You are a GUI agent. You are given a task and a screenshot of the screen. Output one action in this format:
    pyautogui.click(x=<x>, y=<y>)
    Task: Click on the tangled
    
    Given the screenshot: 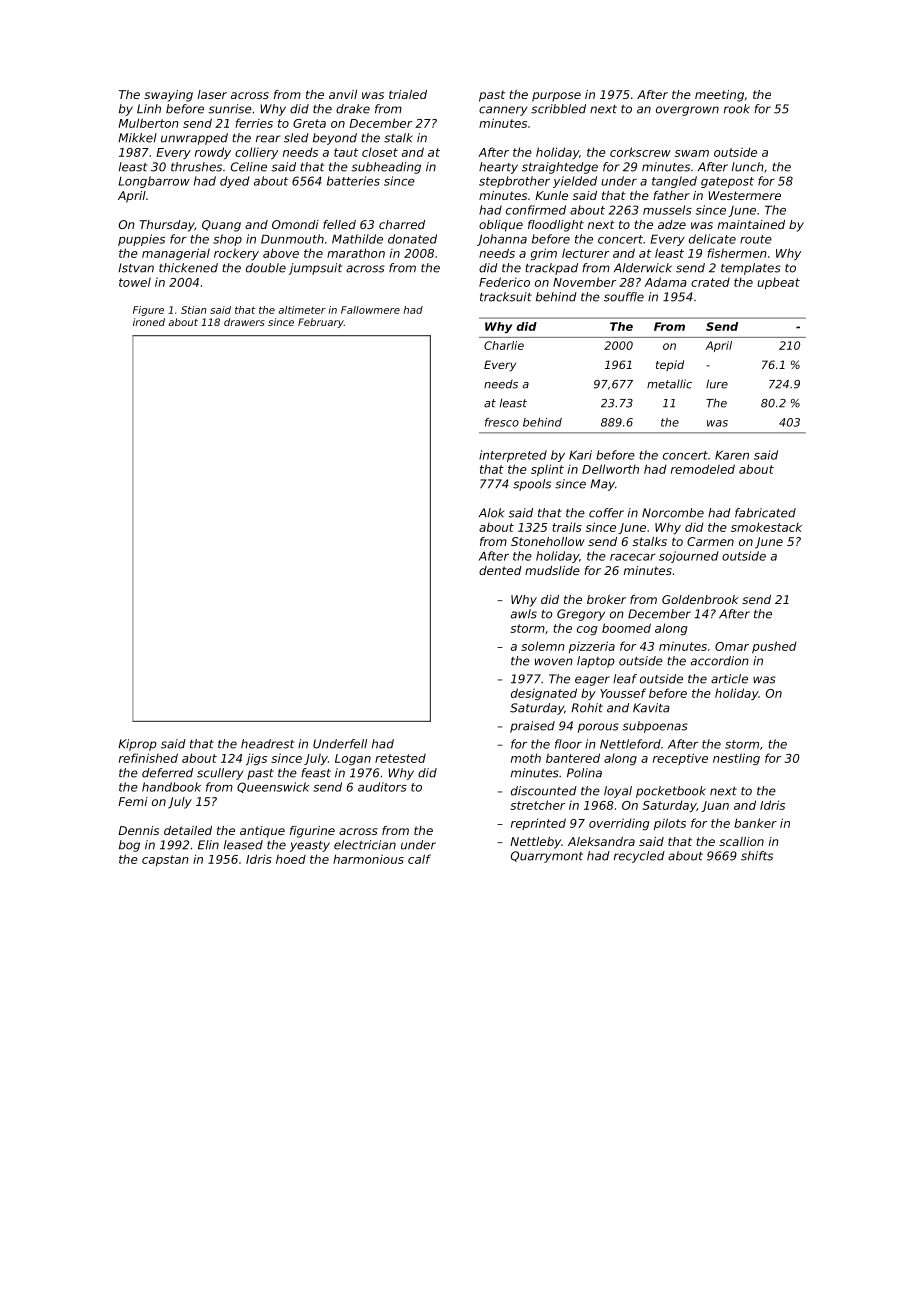 What is the action you would take?
    pyautogui.click(x=674, y=182)
